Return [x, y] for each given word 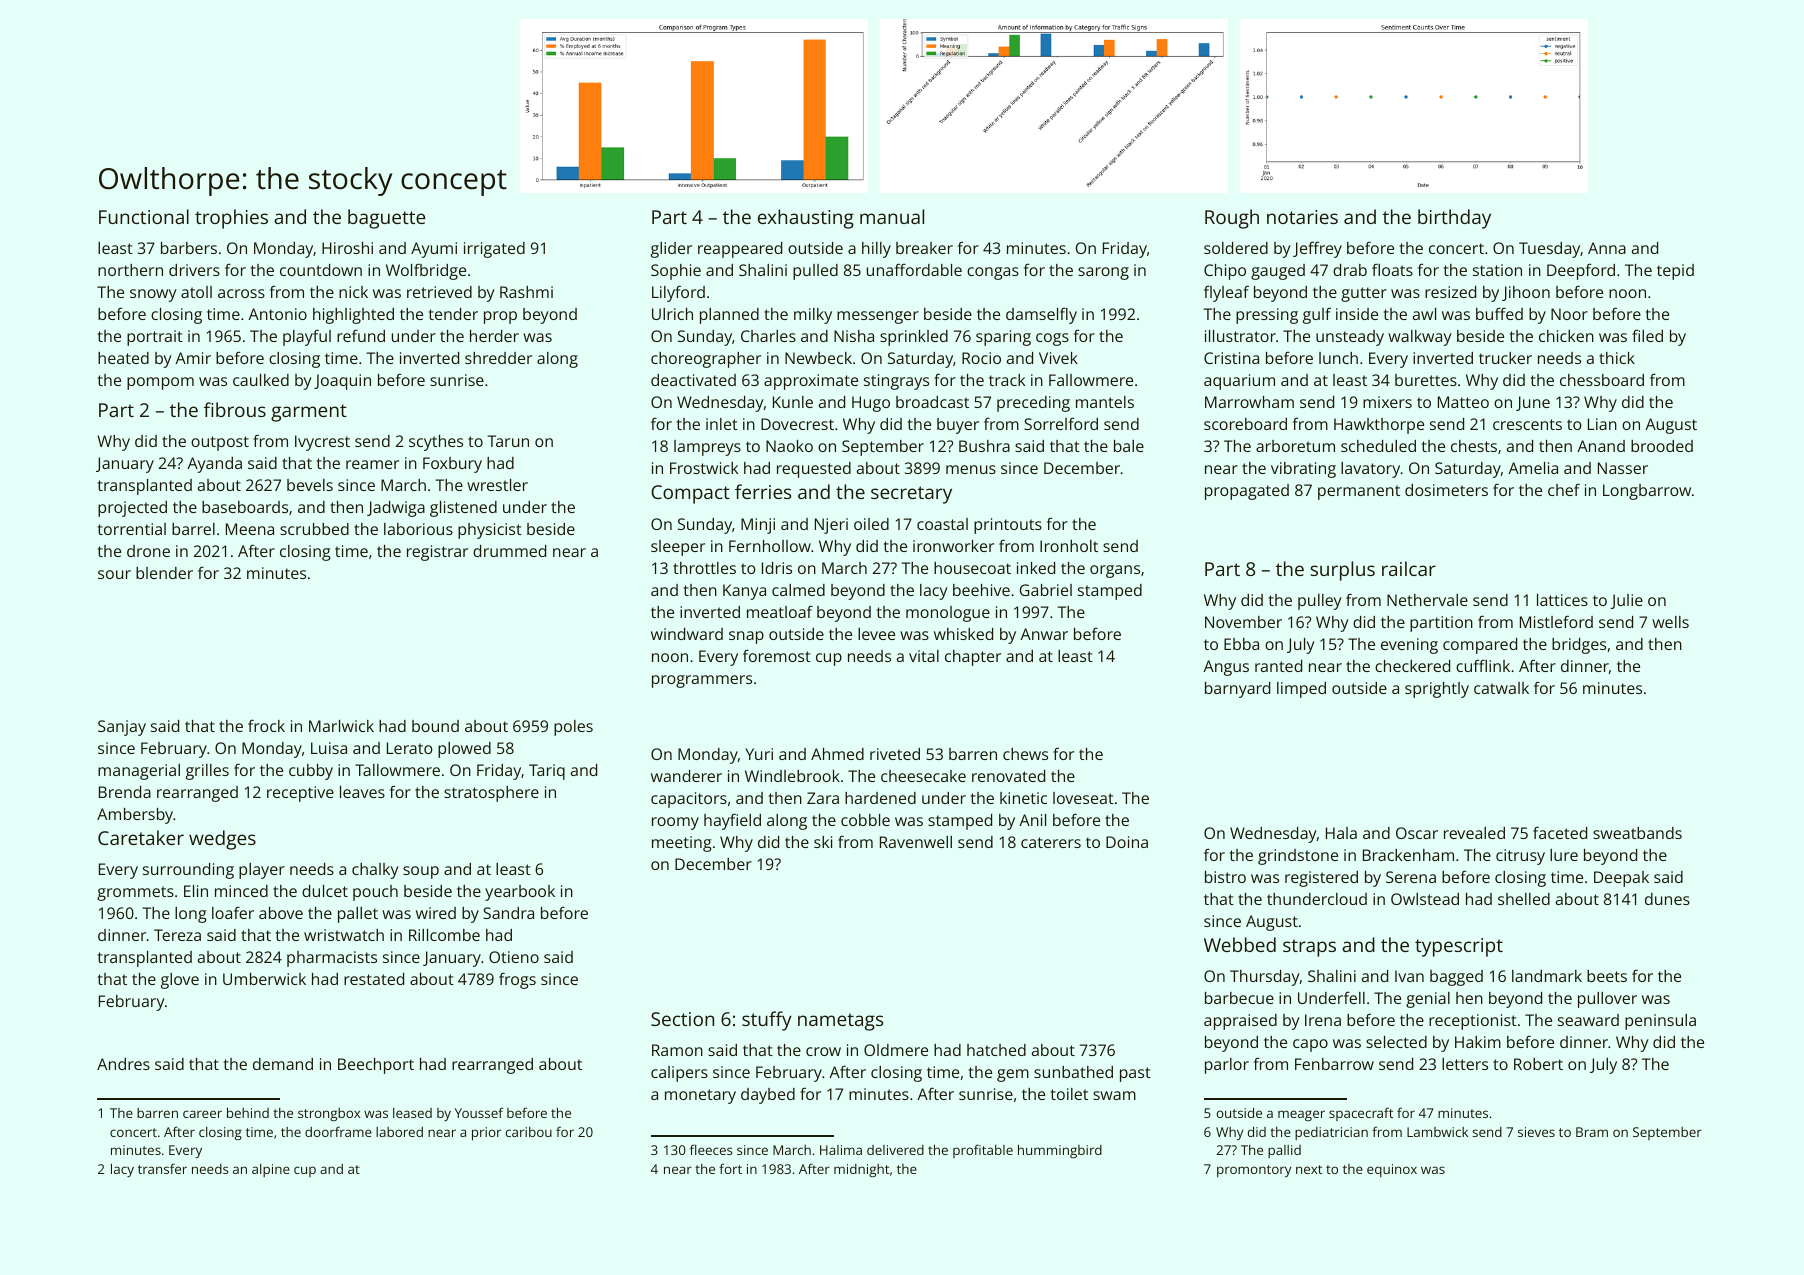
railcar [1409, 568]
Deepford [1581, 271]
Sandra [508, 913]
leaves [362, 792]
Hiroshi [347, 248]
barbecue [1239, 998]
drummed [509, 551]
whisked [963, 634]
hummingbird [1060, 1151]
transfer [162, 1168]
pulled [815, 272]
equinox [1392, 1170]
